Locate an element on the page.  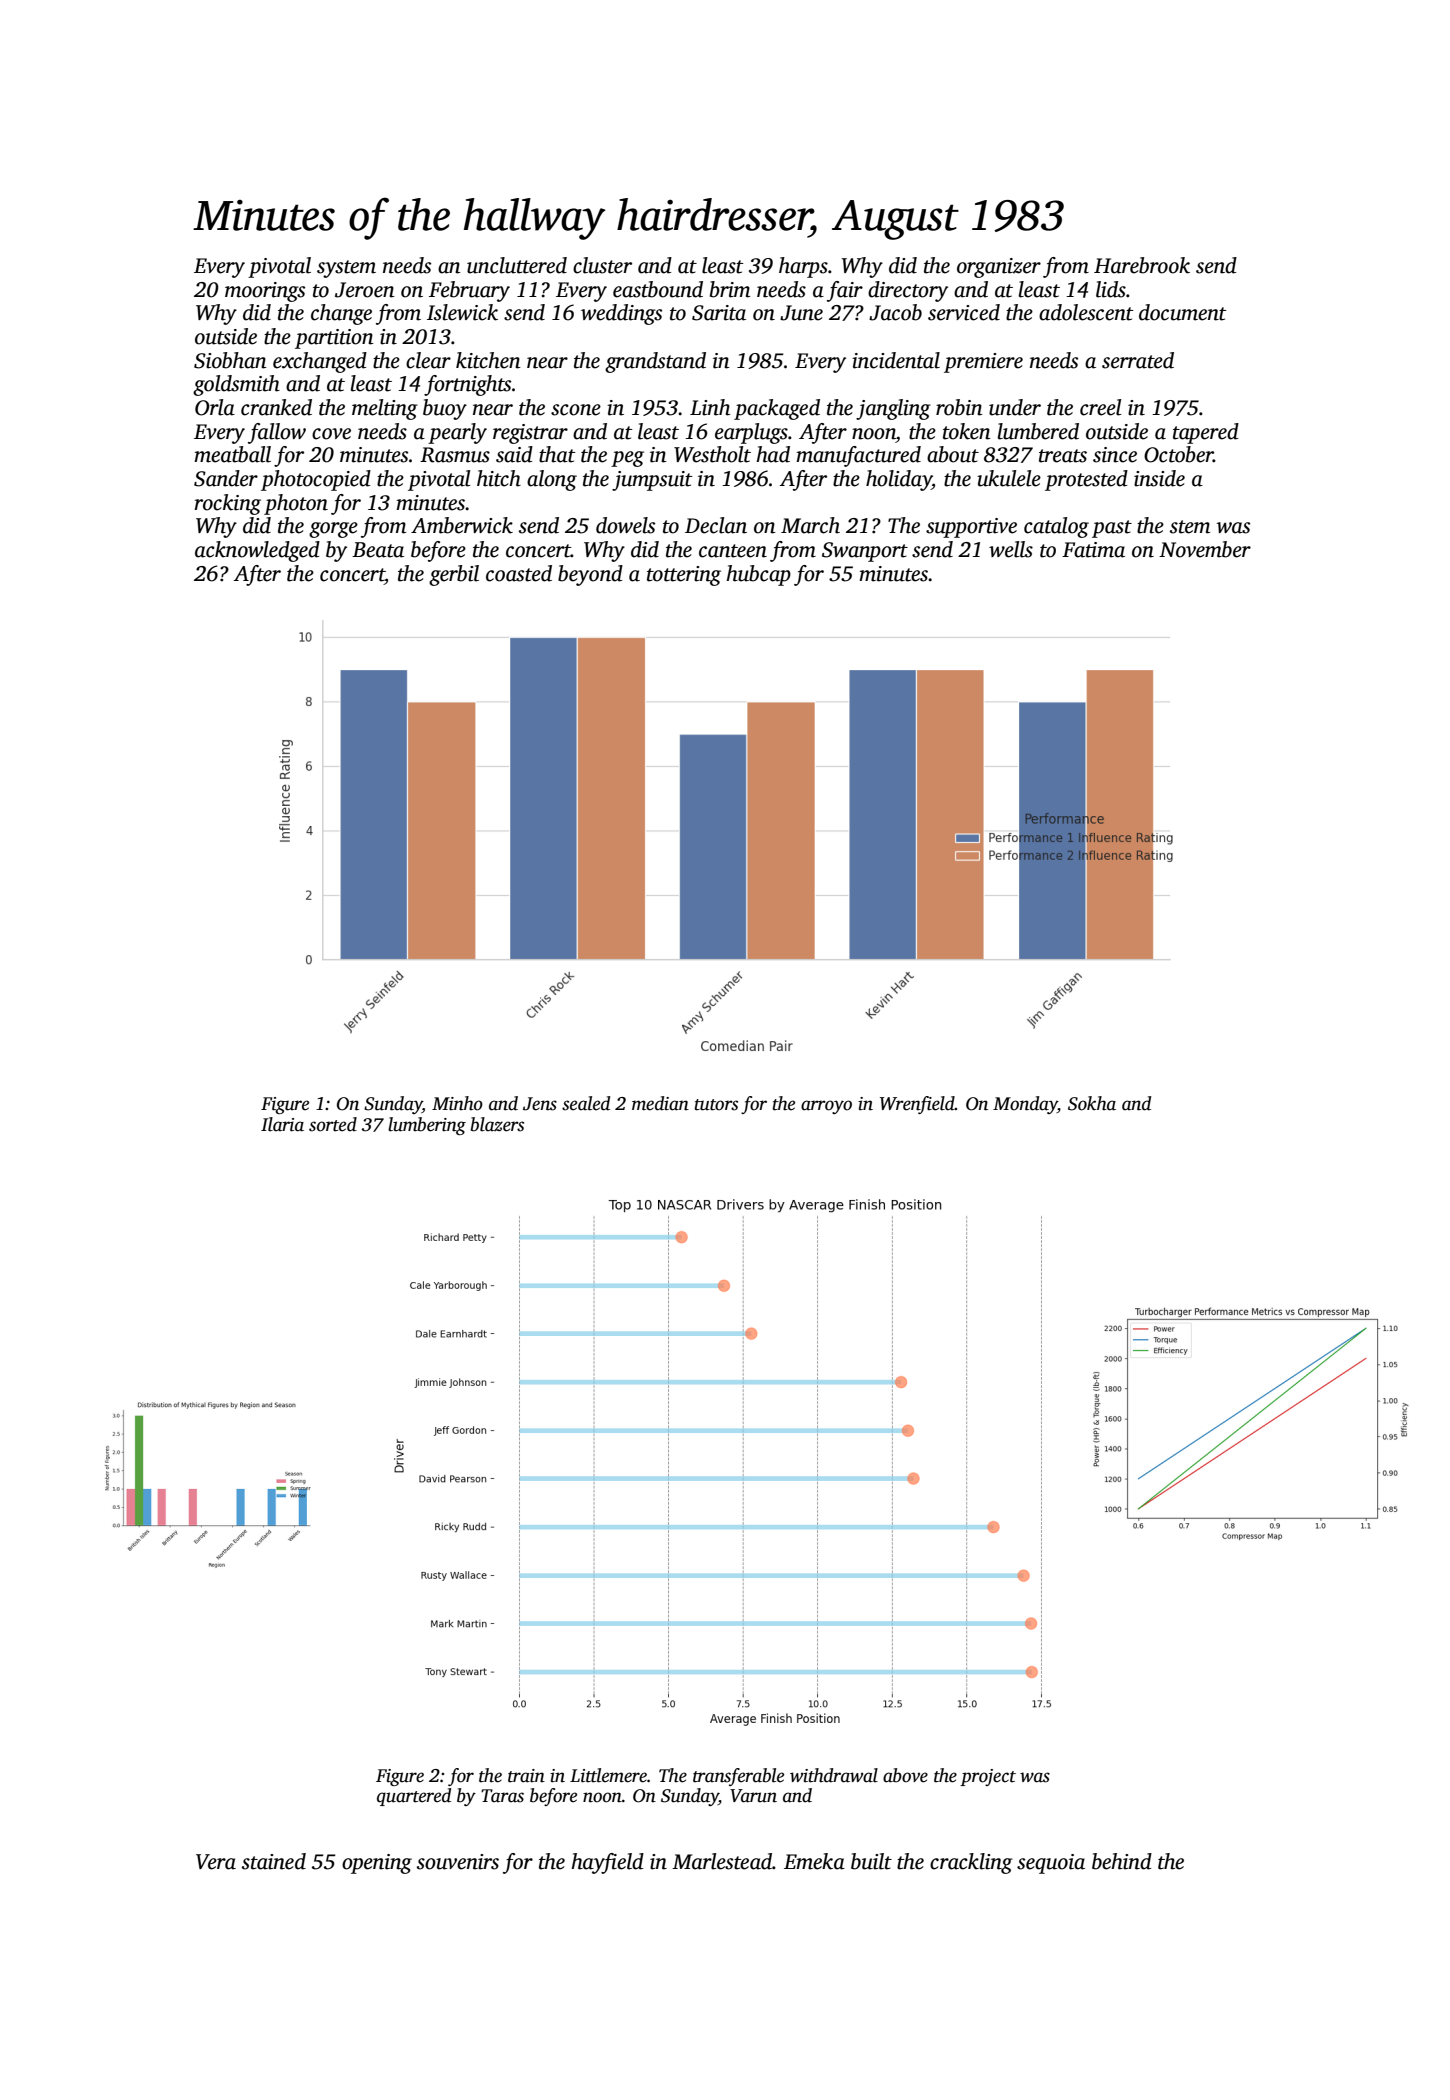
Ilaria is located at coordinates (282, 1124).
